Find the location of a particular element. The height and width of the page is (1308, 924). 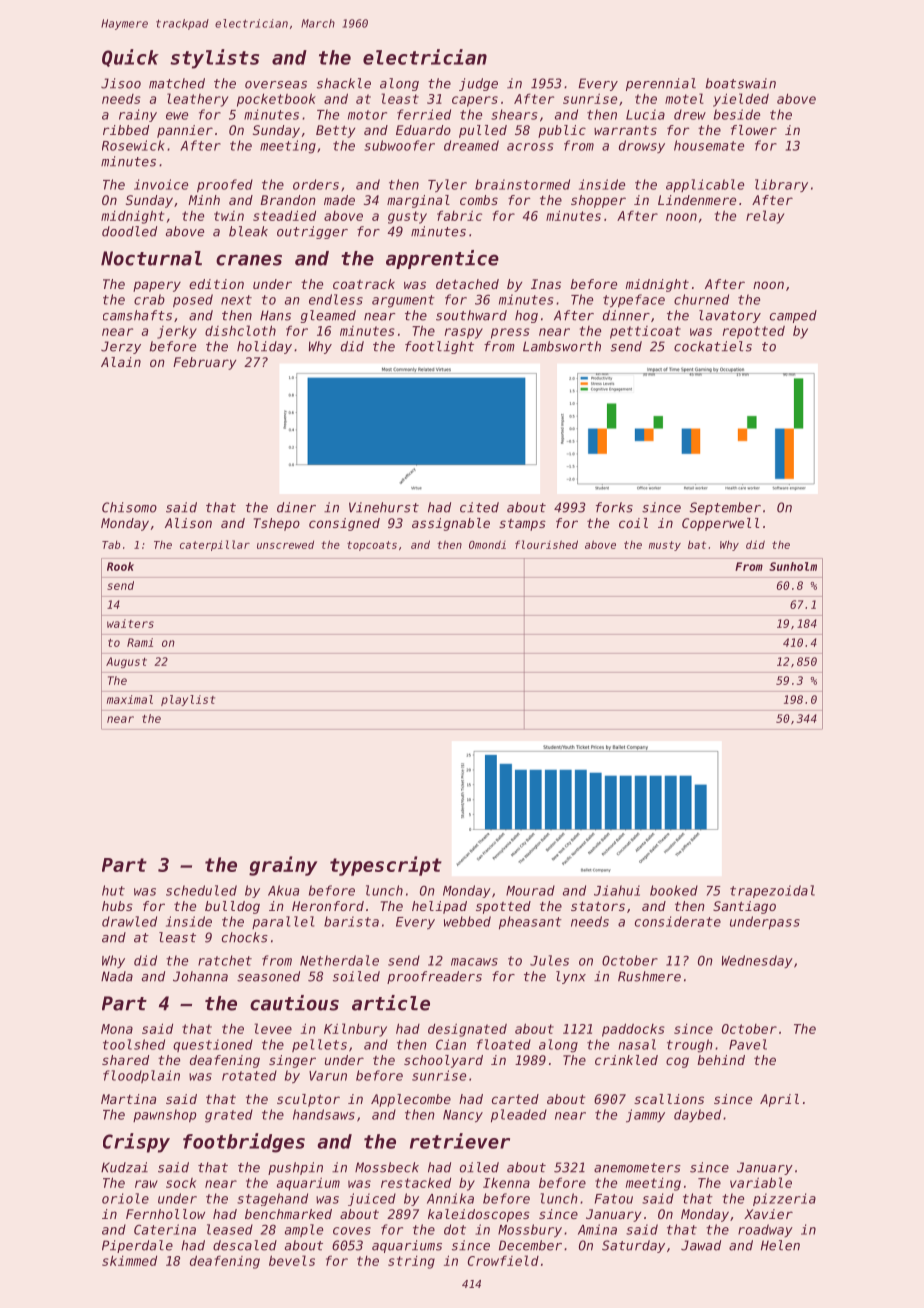

repotted is located at coordinates (754, 332).
